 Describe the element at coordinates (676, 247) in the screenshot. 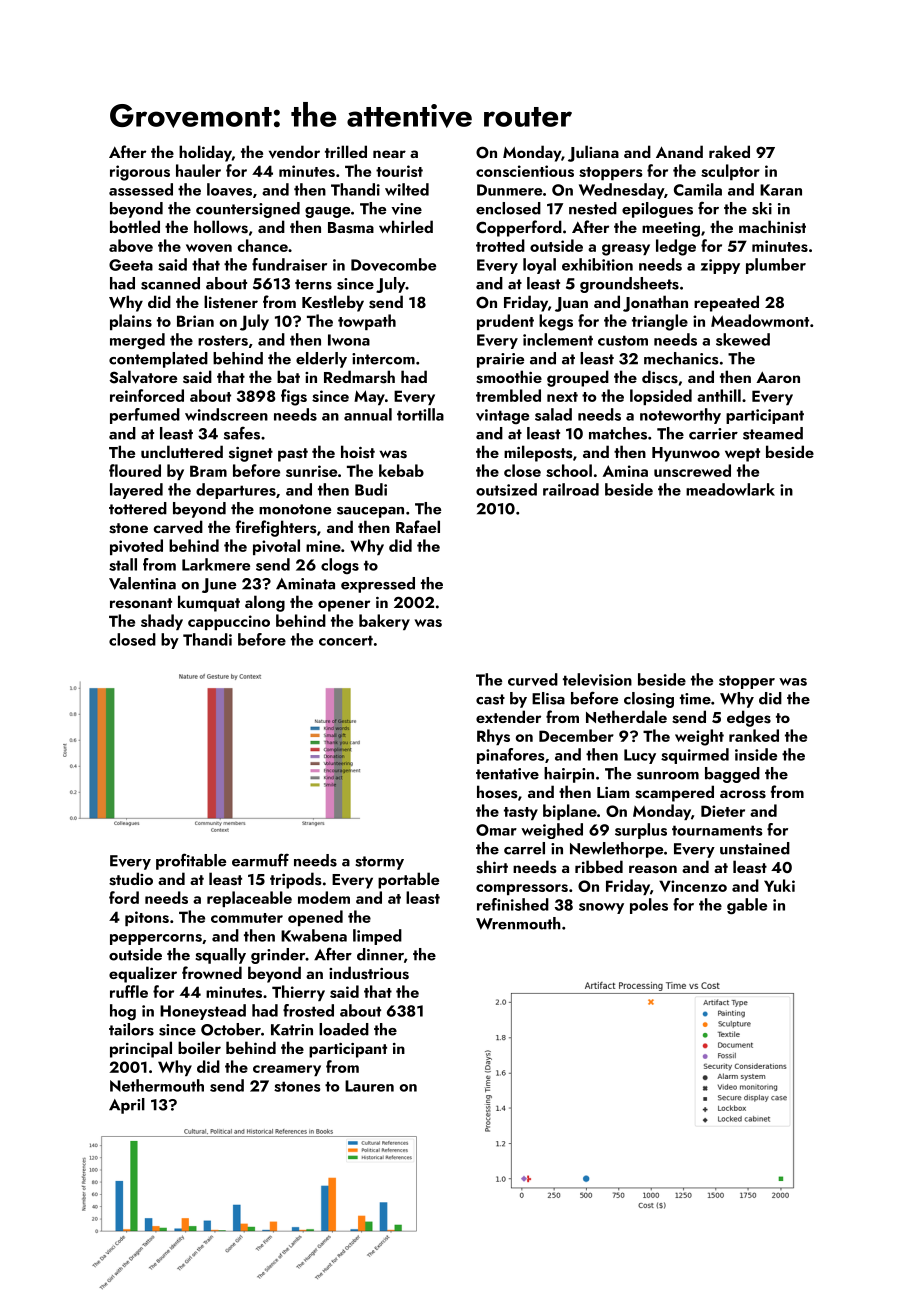

I see `ledge` at that location.
